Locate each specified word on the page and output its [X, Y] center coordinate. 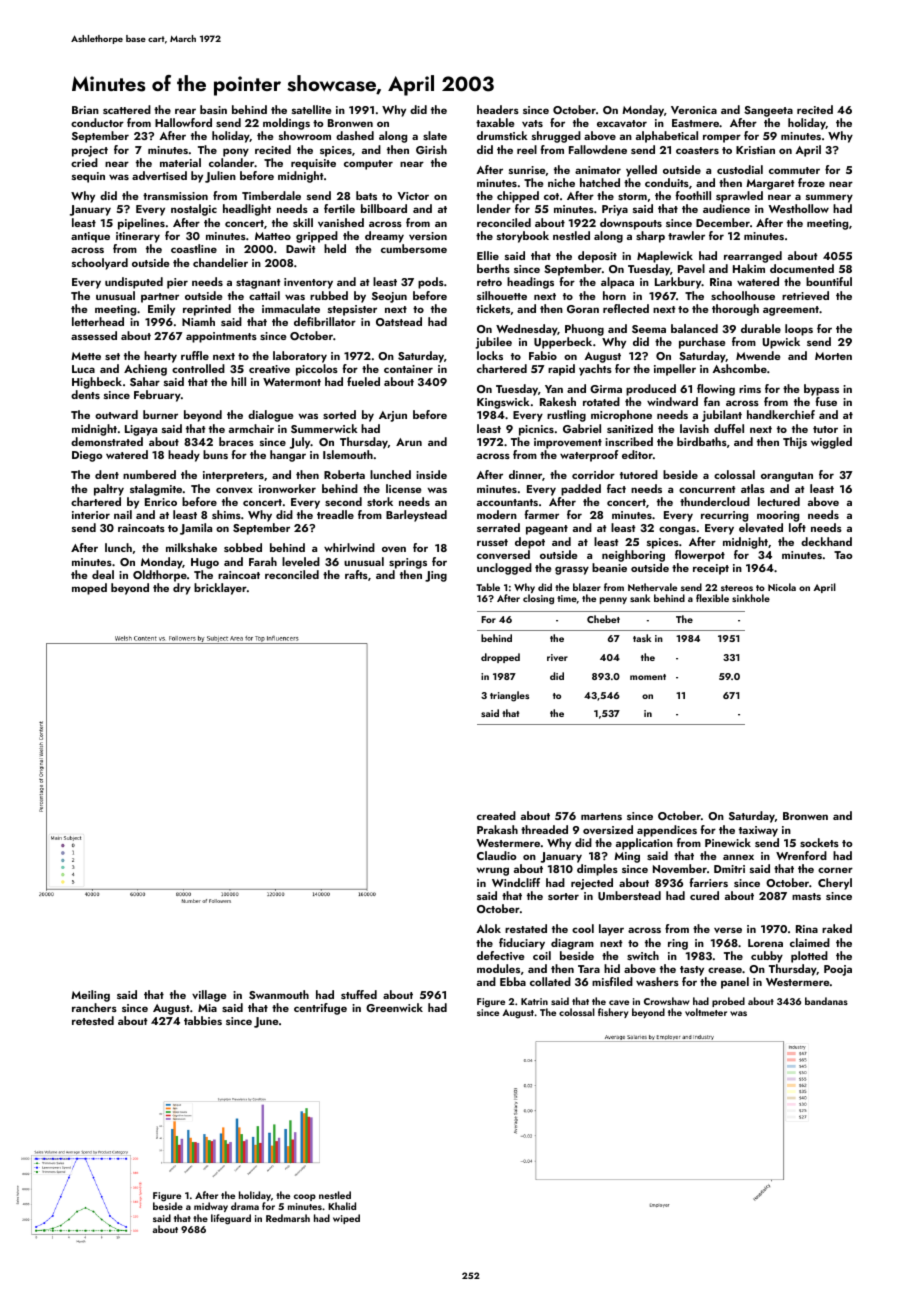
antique [90, 237]
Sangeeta [768, 111]
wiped [346, 1219]
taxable [495, 122]
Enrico [161, 502]
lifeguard [231, 1219]
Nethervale [652, 587]
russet [492, 542]
